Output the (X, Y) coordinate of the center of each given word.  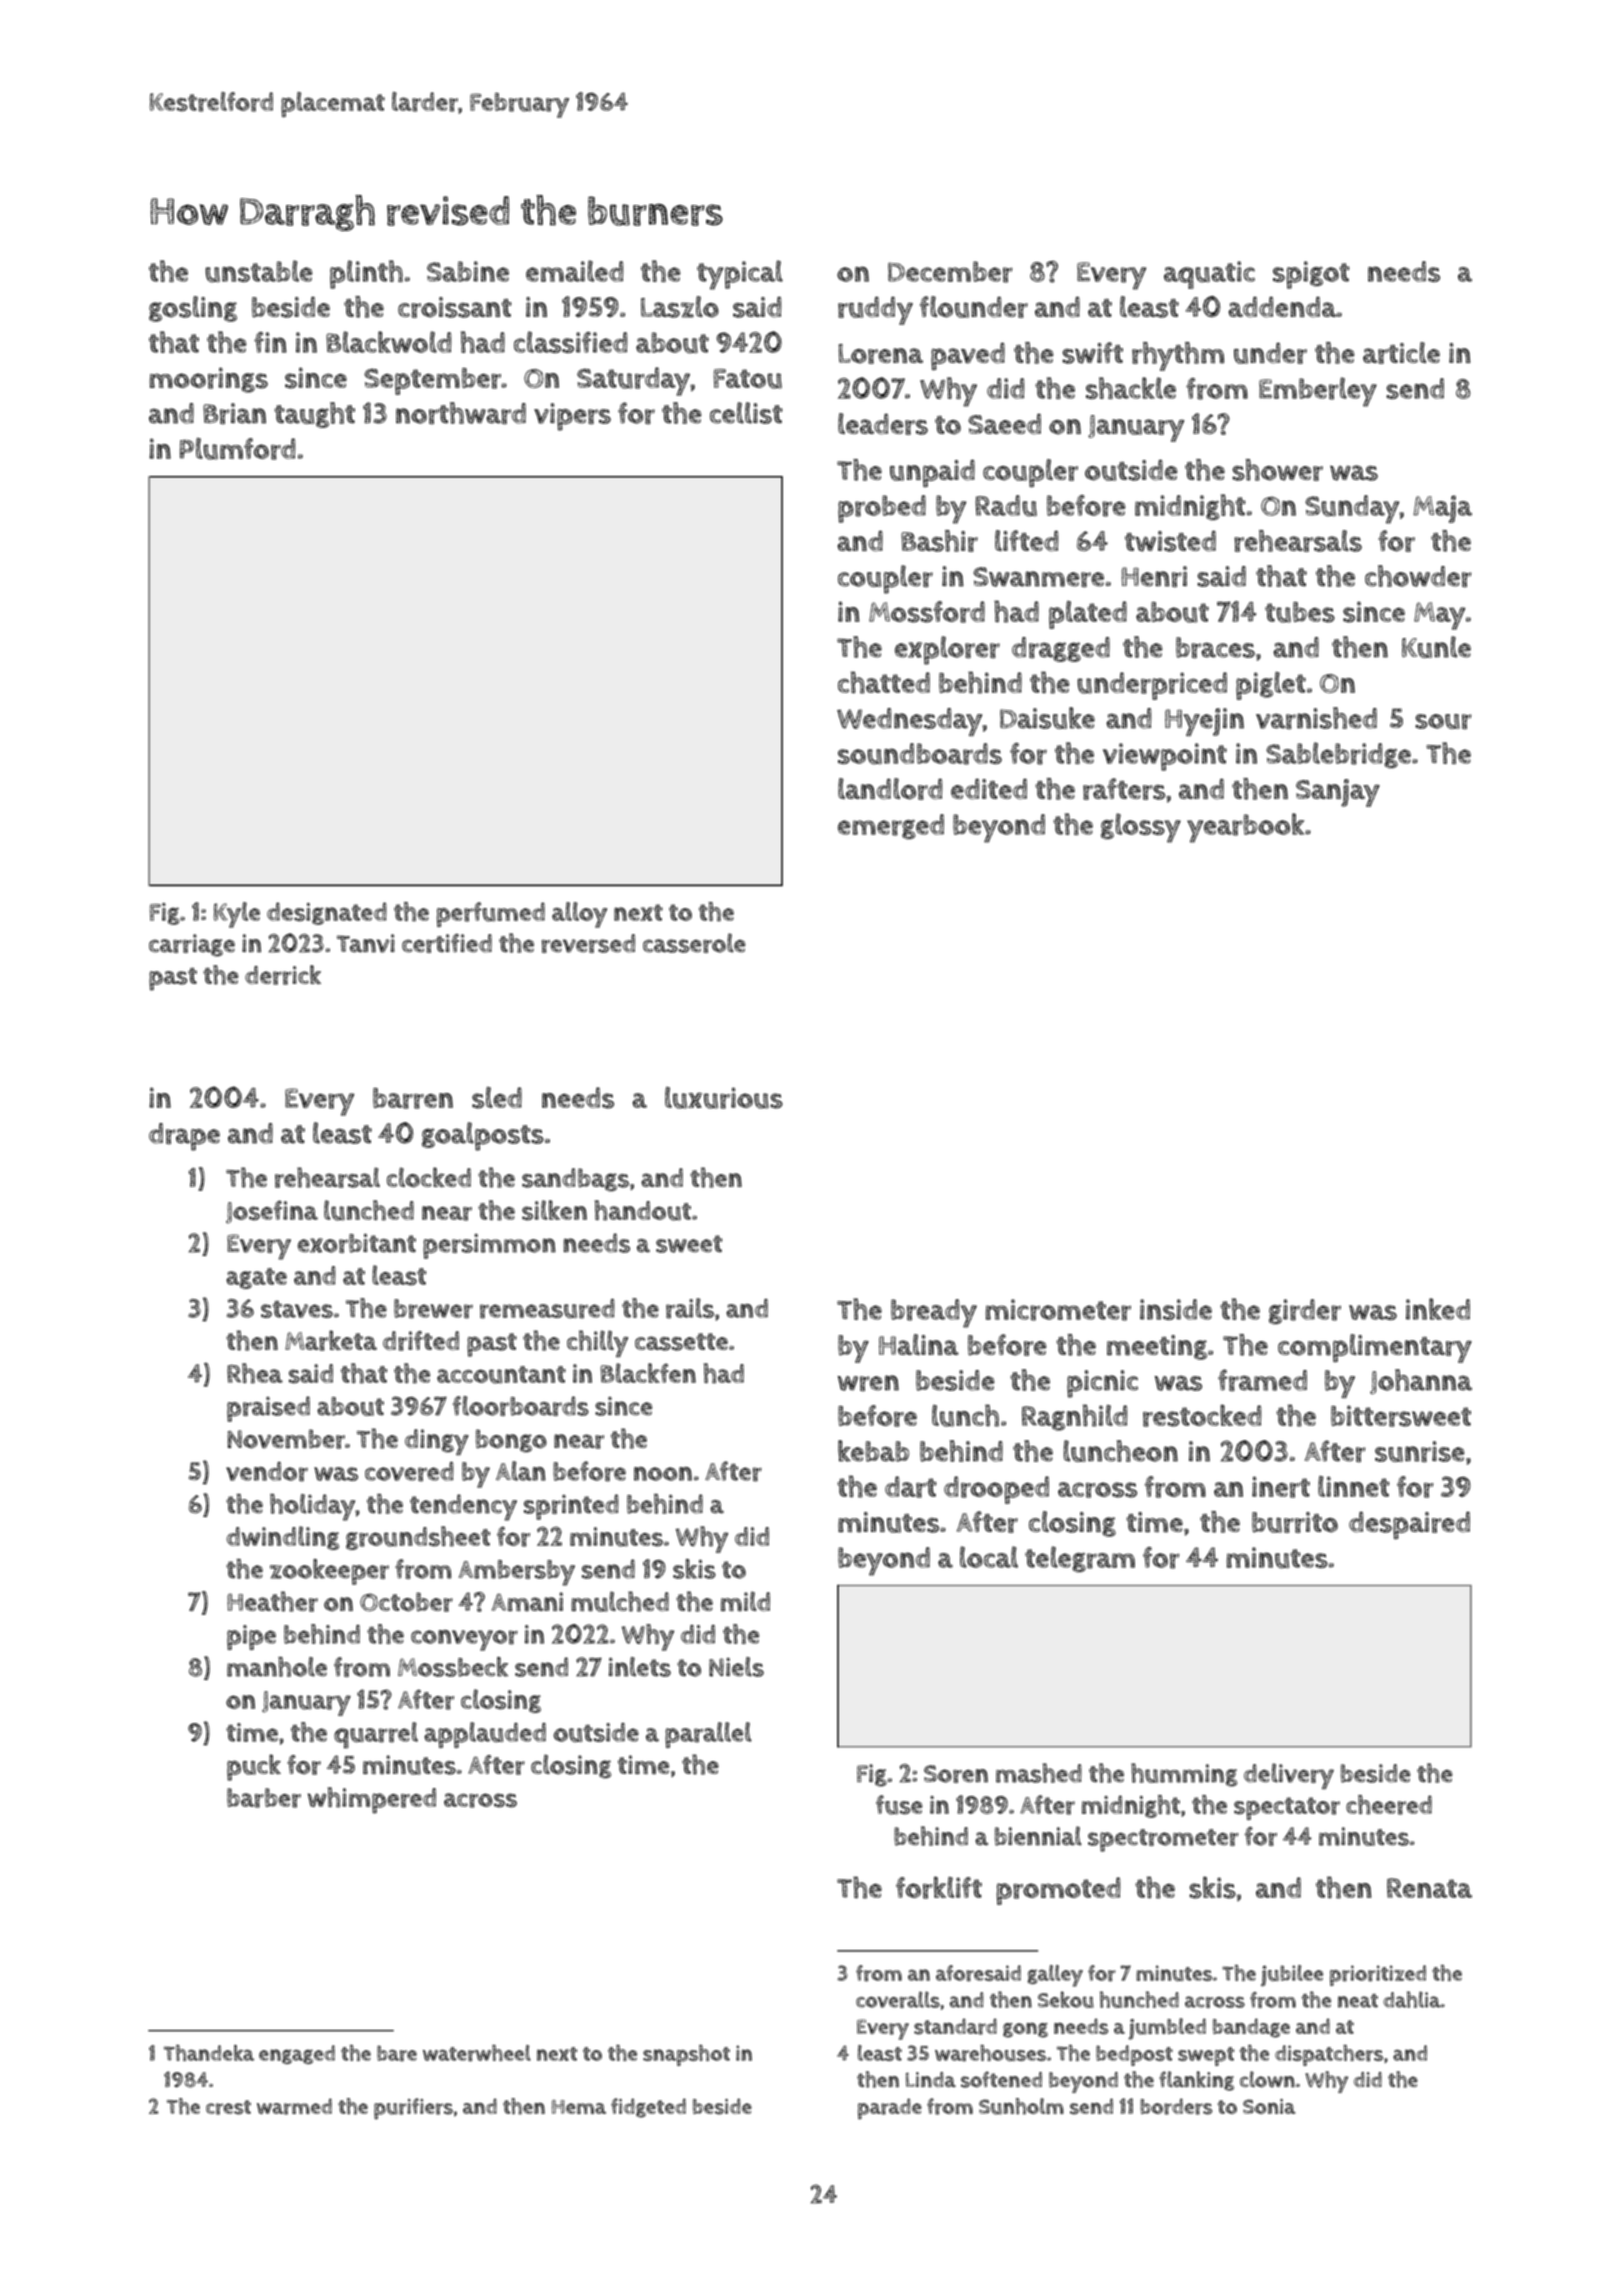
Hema (579, 2107)
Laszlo (680, 307)
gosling (193, 309)
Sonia (1269, 2106)
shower (1277, 470)
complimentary (1375, 1348)
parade (890, 2109)
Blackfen (648, 1373)
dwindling (282, 1538)
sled (497, 1098)
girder (1305, 1312)
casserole (694, 943)
